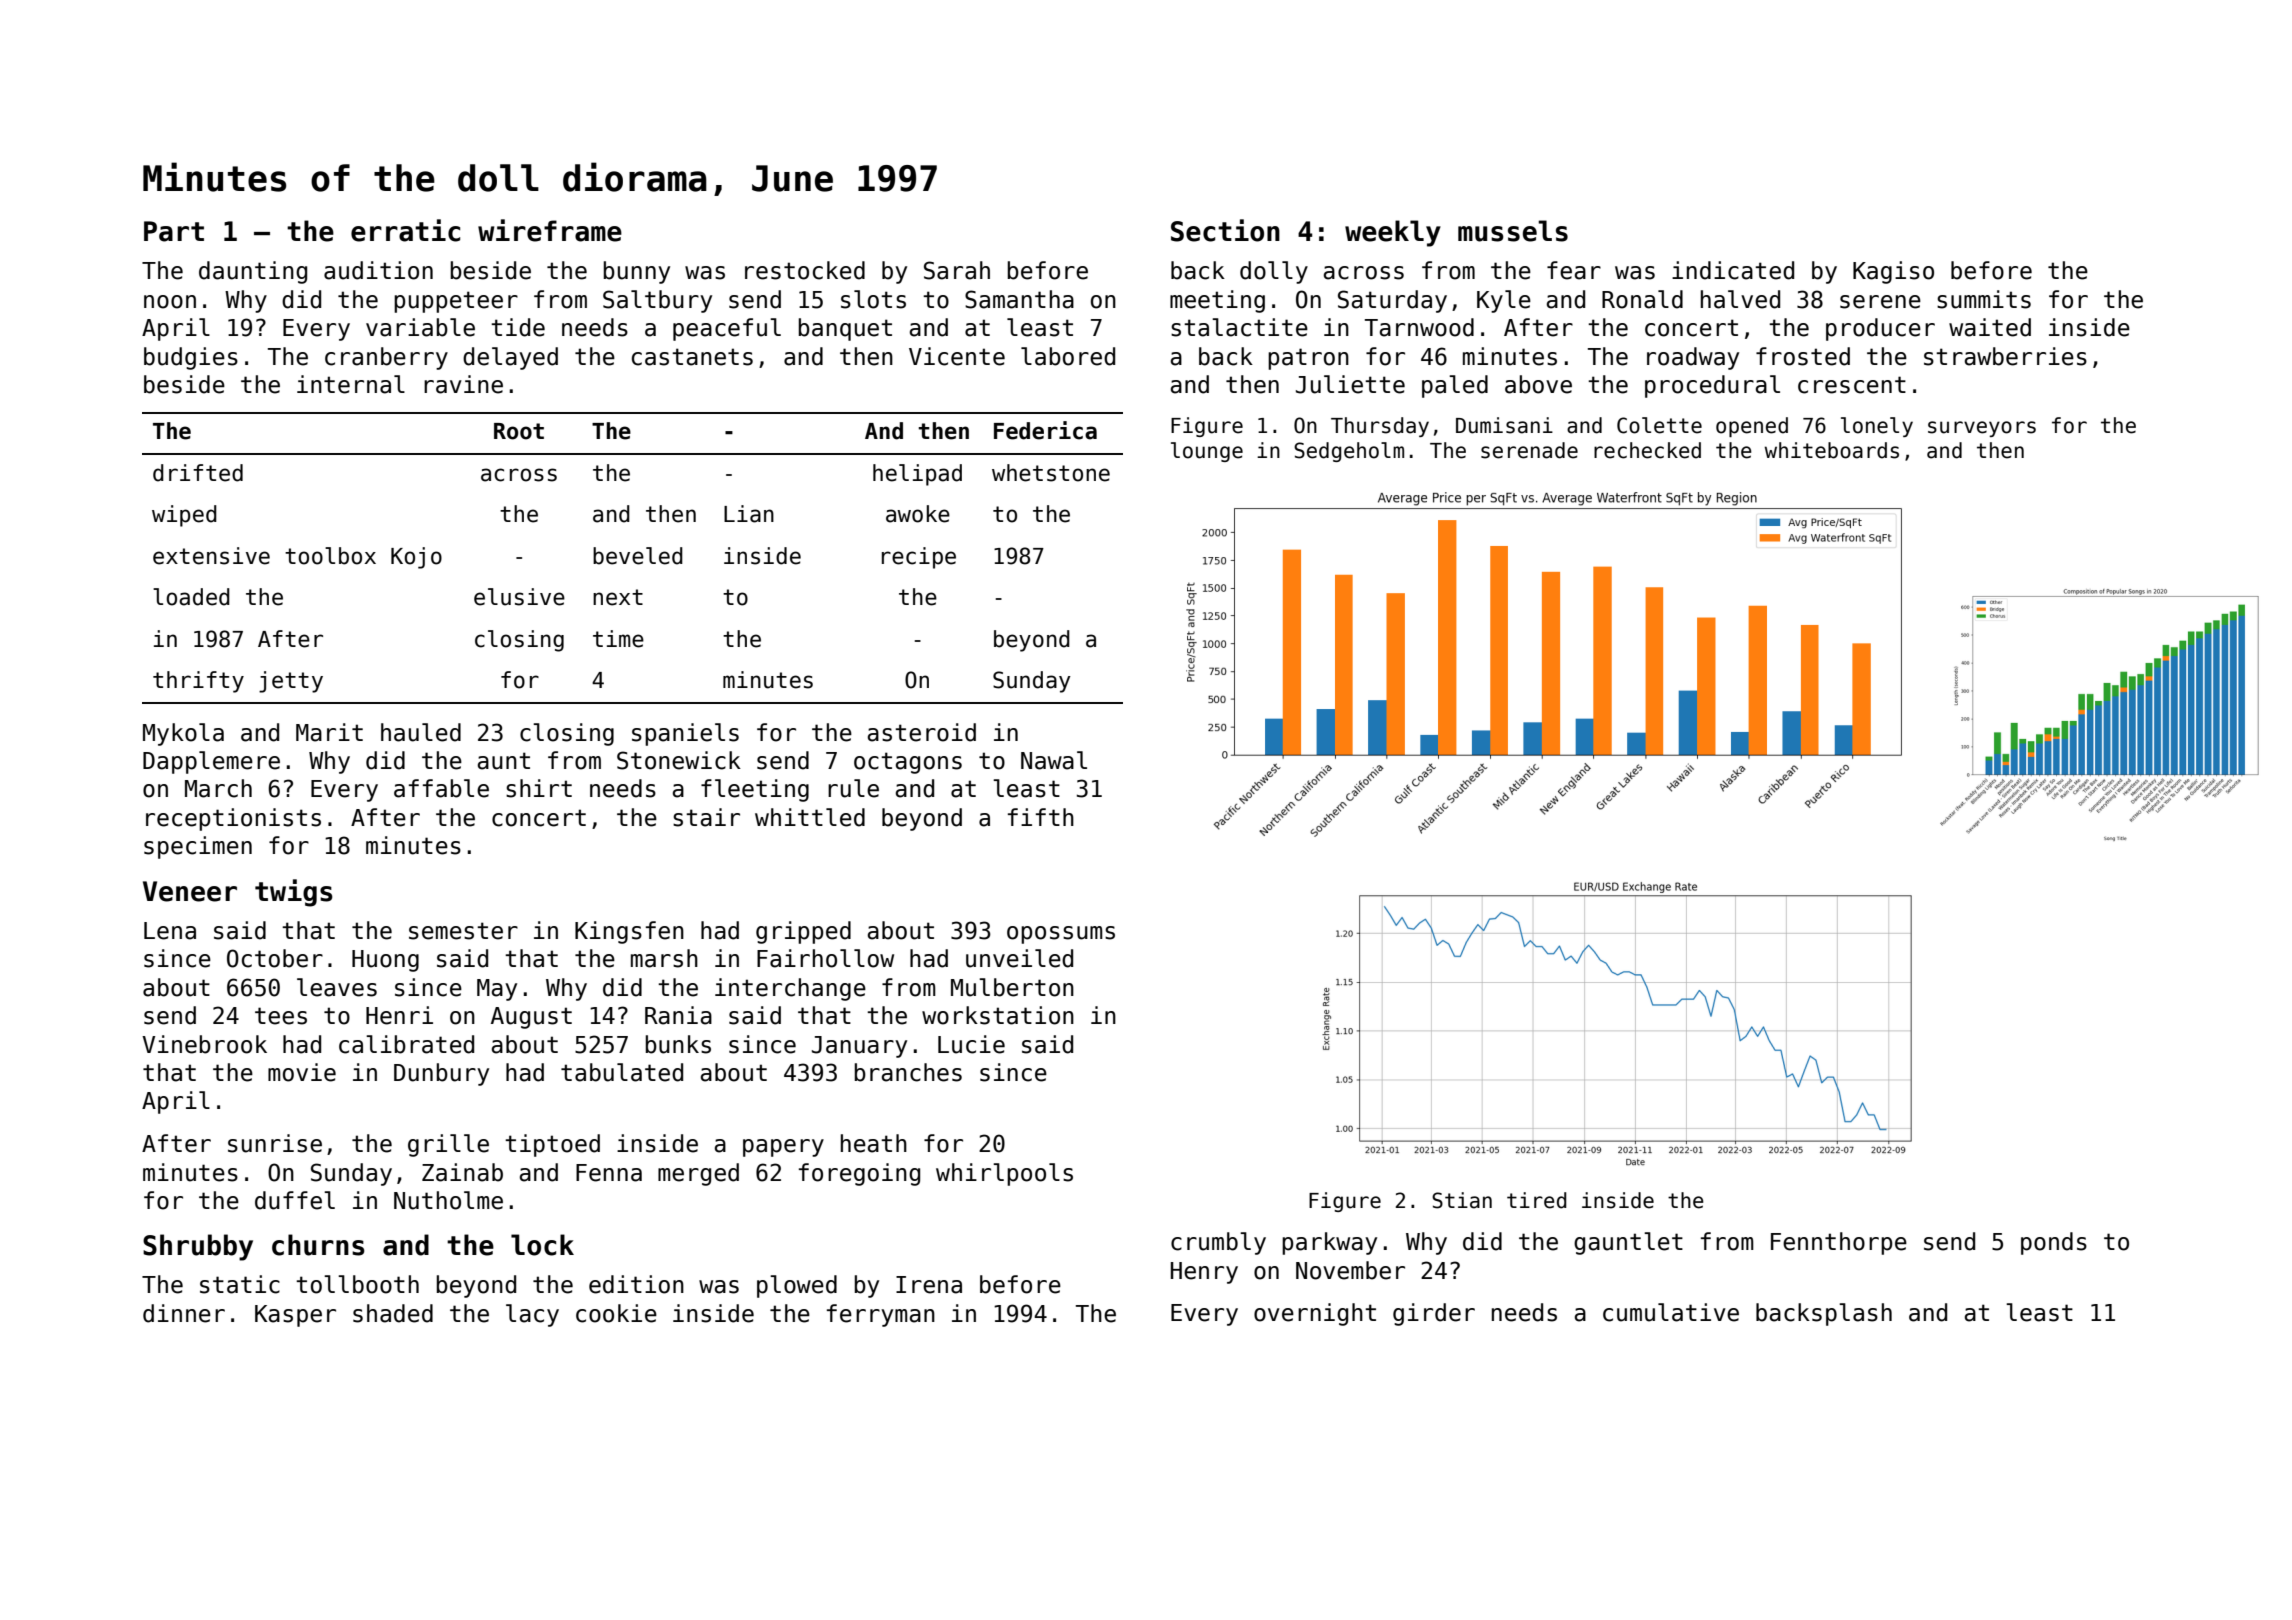  I want to click on asteroid, so click(922, 732).
